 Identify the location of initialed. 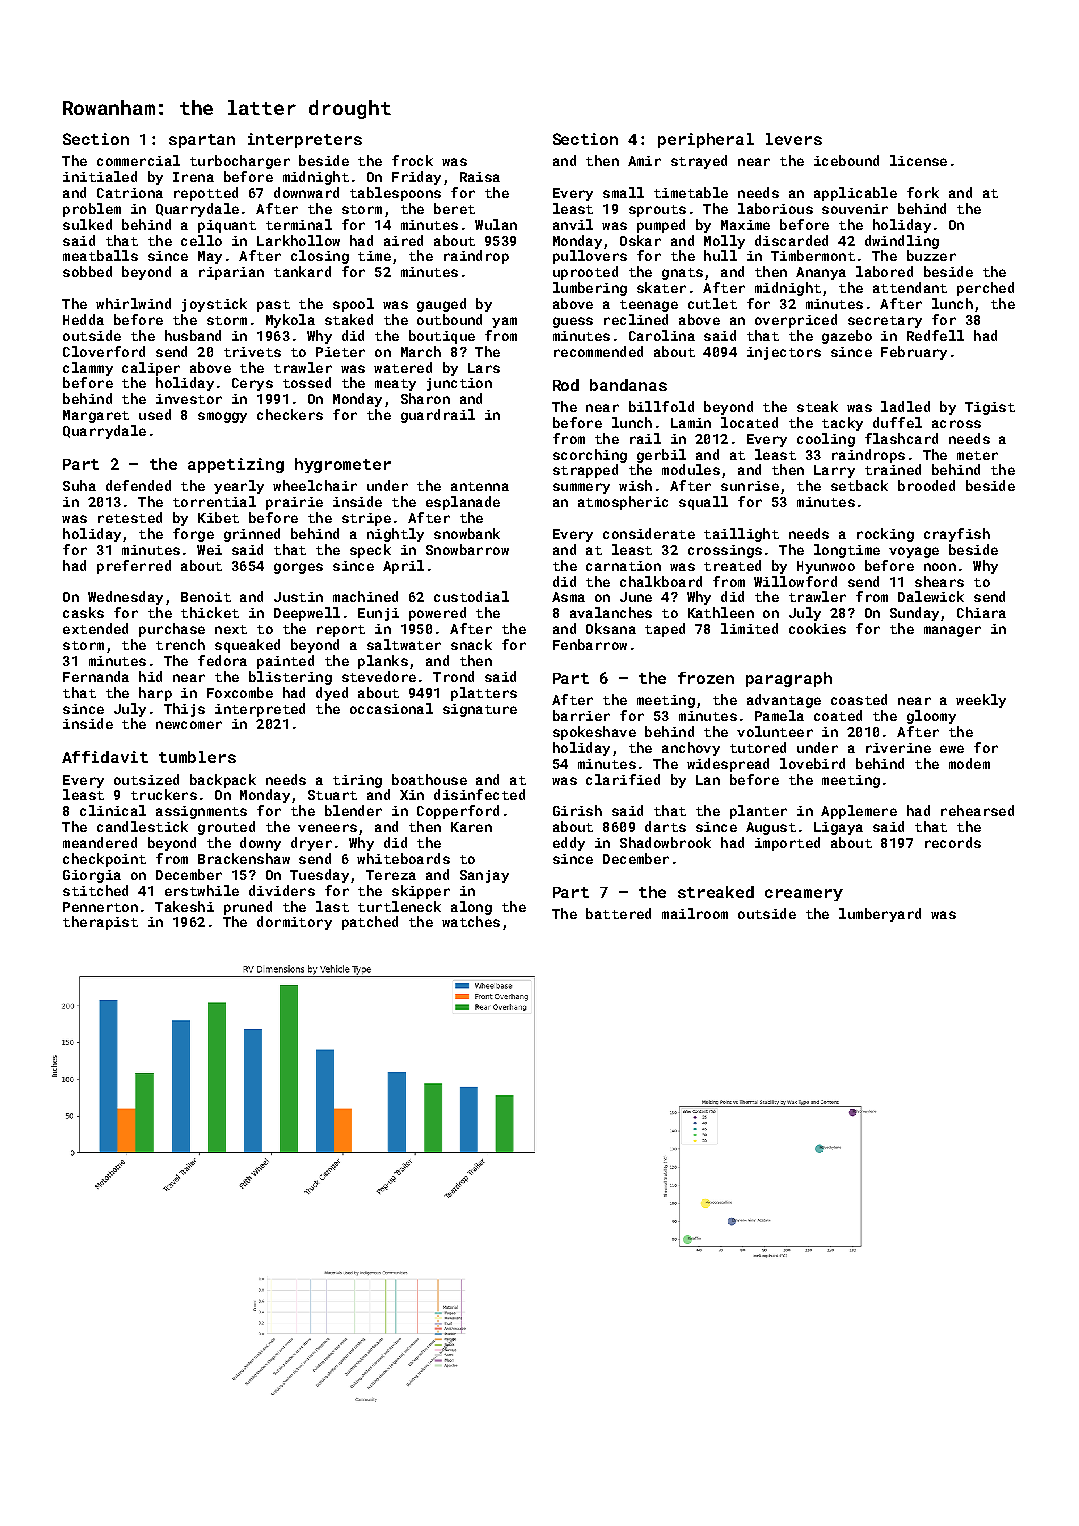
(100, 176).
